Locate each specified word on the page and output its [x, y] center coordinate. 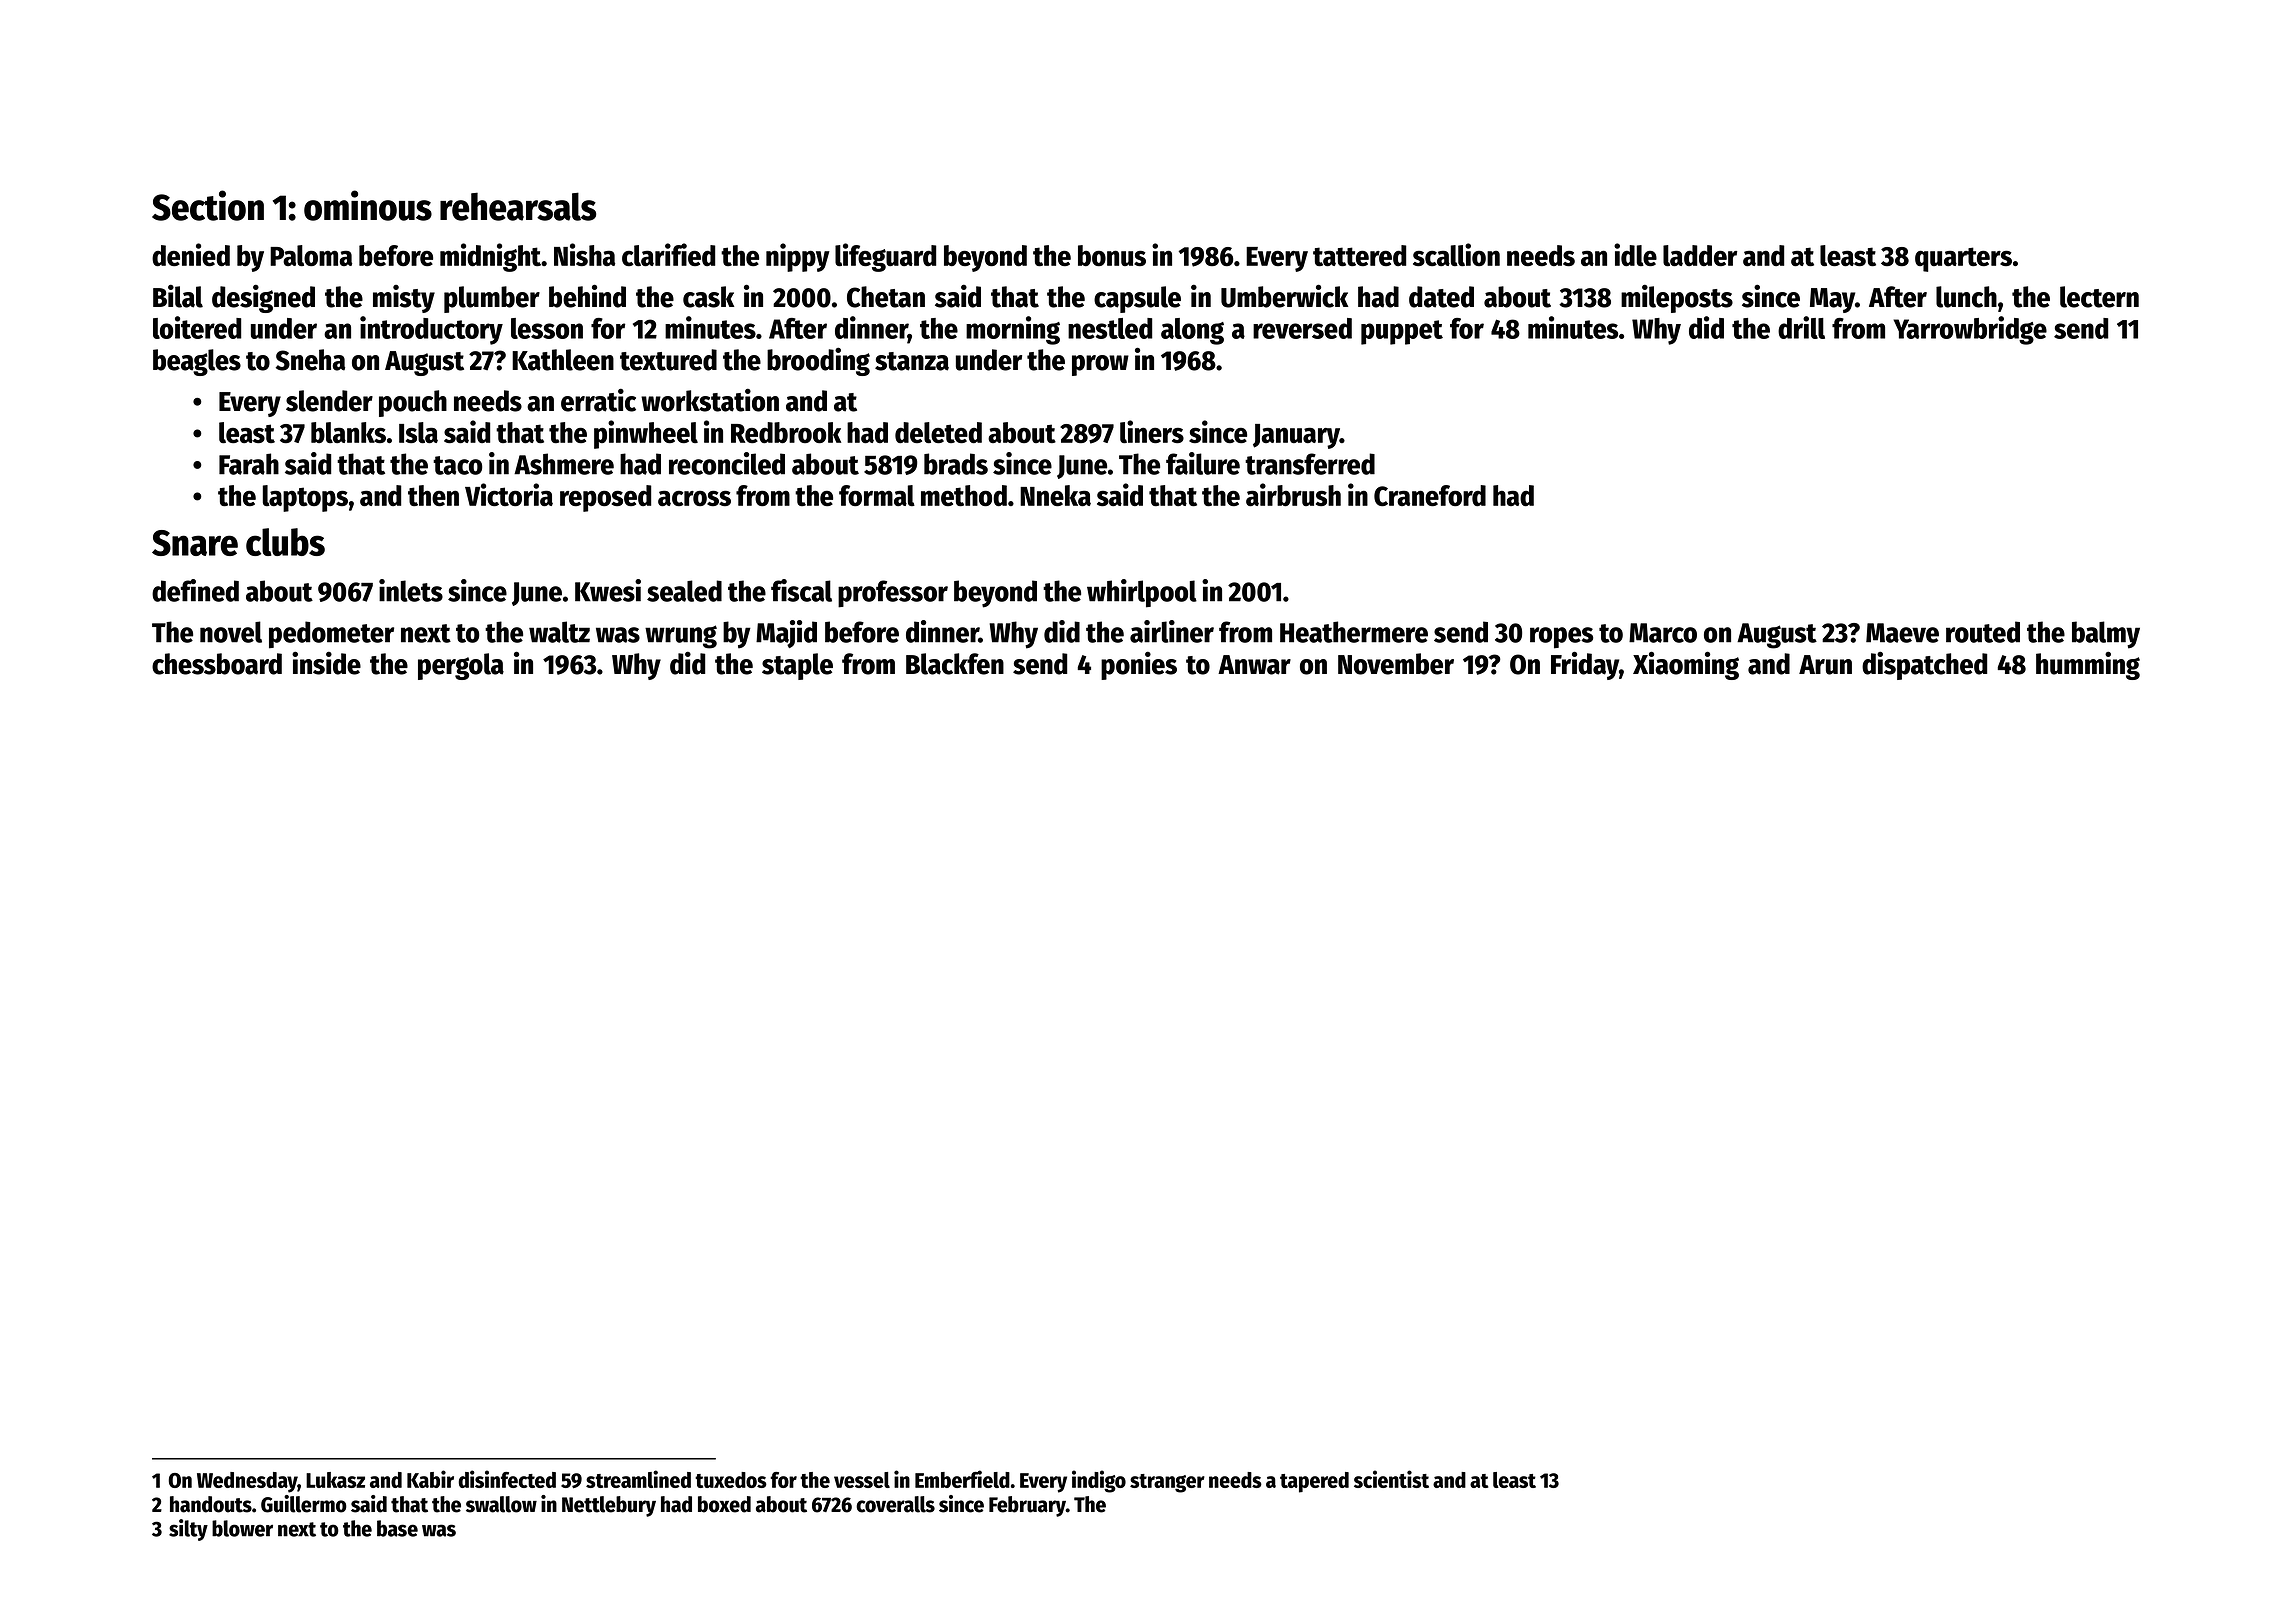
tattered [1360, 256]
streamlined [638, 1479]
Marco [1663, 633]
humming [2088, 665]
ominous [368, 205]
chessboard [217, 664]
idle [1635, 255]
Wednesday [247, 1482]
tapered [1314, 1482]
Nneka [1055, 496]
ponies [1139, 665]
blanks [348, 432]
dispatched [1924, 665]
